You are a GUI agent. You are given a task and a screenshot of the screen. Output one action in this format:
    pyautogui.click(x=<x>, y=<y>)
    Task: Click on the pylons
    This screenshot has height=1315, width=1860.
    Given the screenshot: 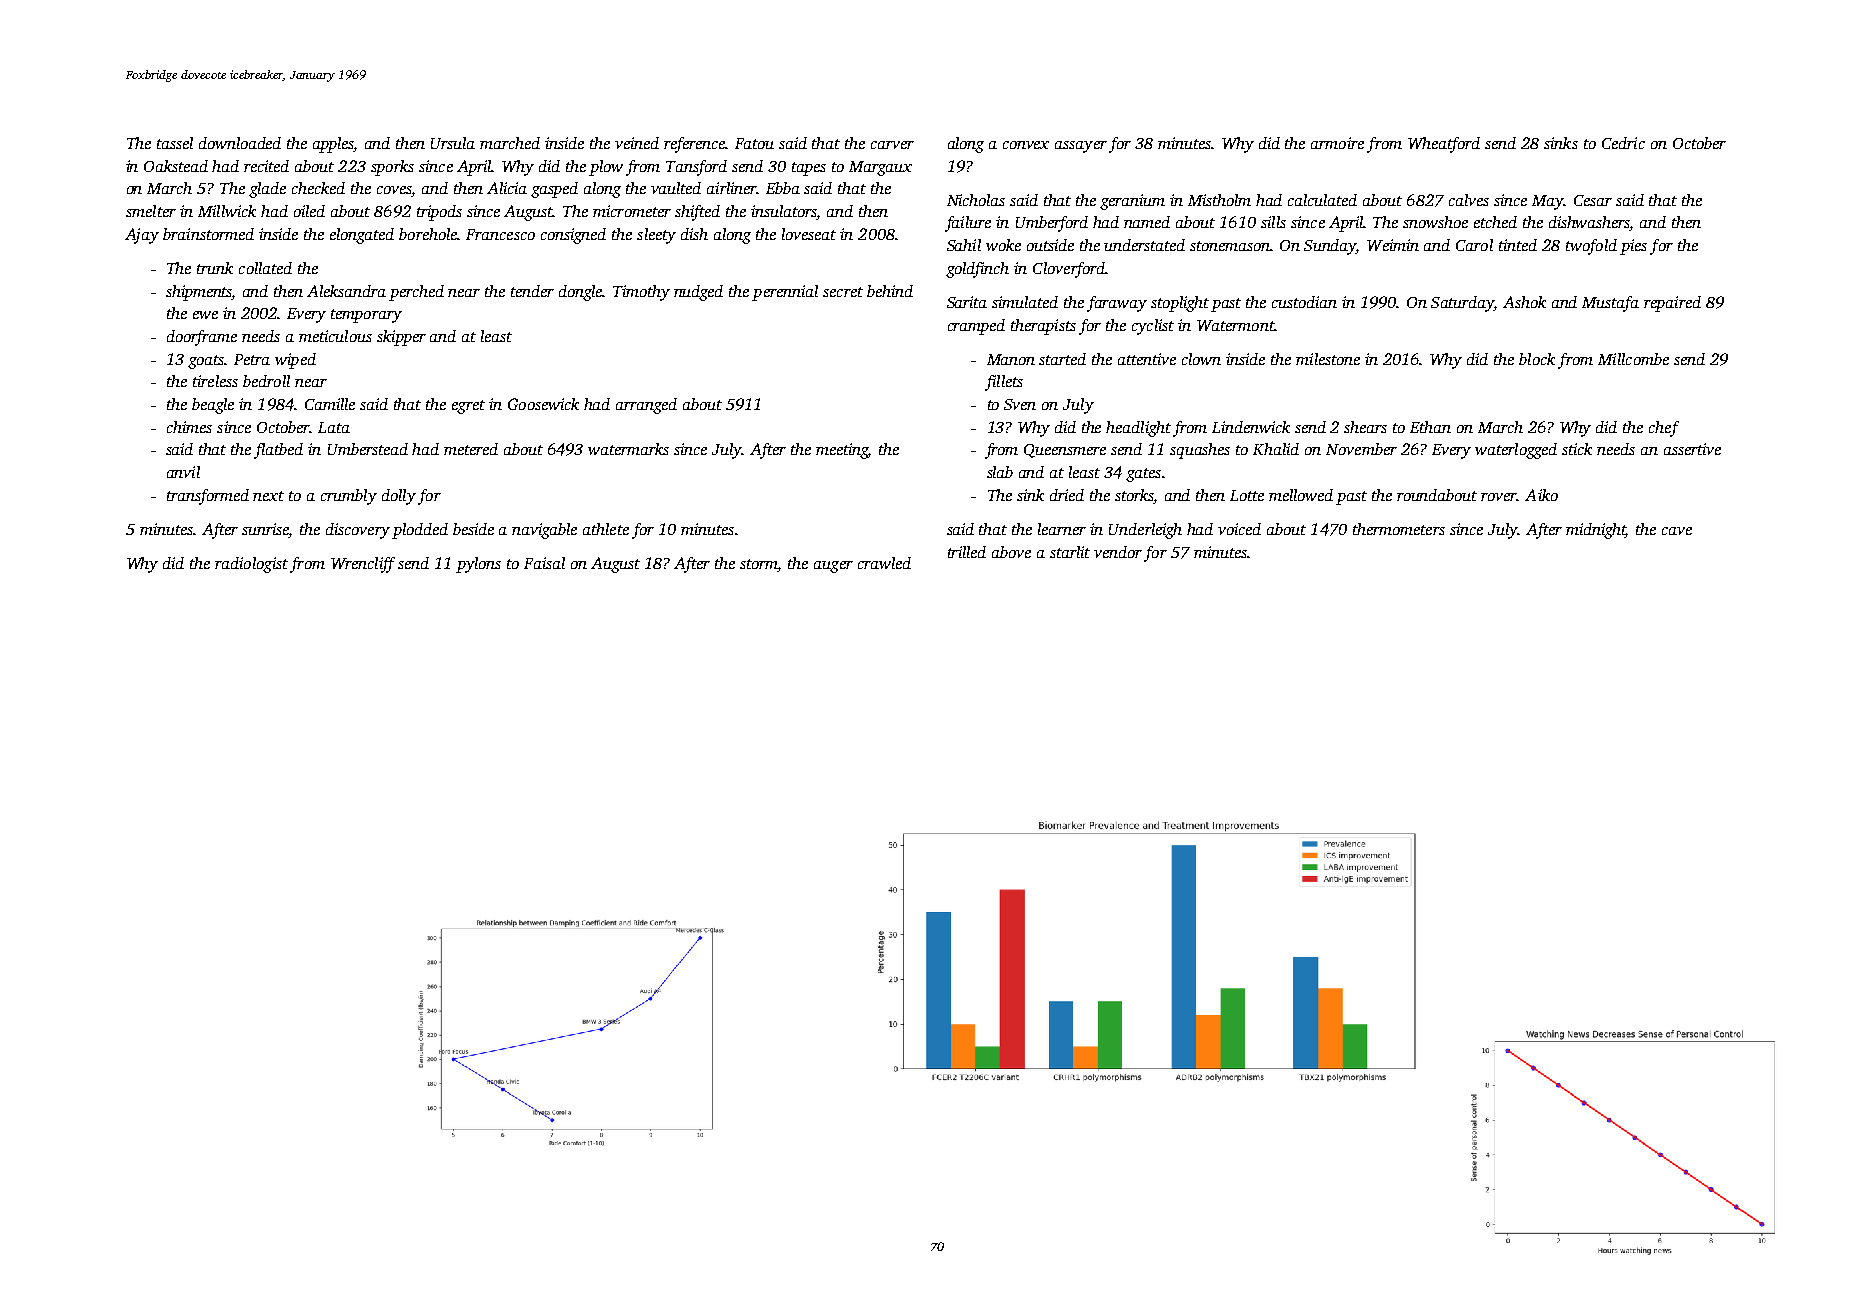 What is the action you would take?
    pyautogui.click(x=478, y=565)
